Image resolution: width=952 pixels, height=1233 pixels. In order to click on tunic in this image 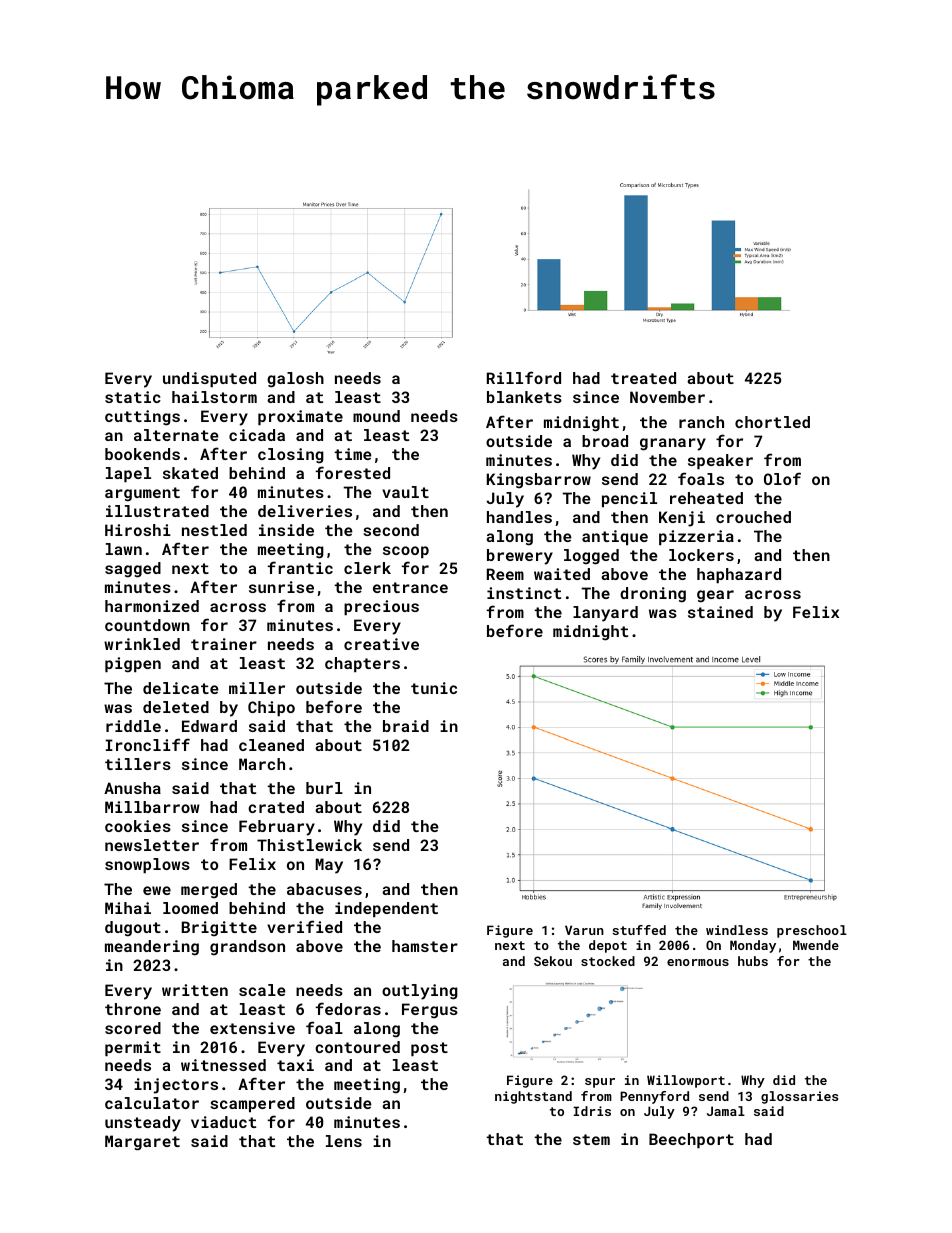, I will do `click(434, 688)`.
